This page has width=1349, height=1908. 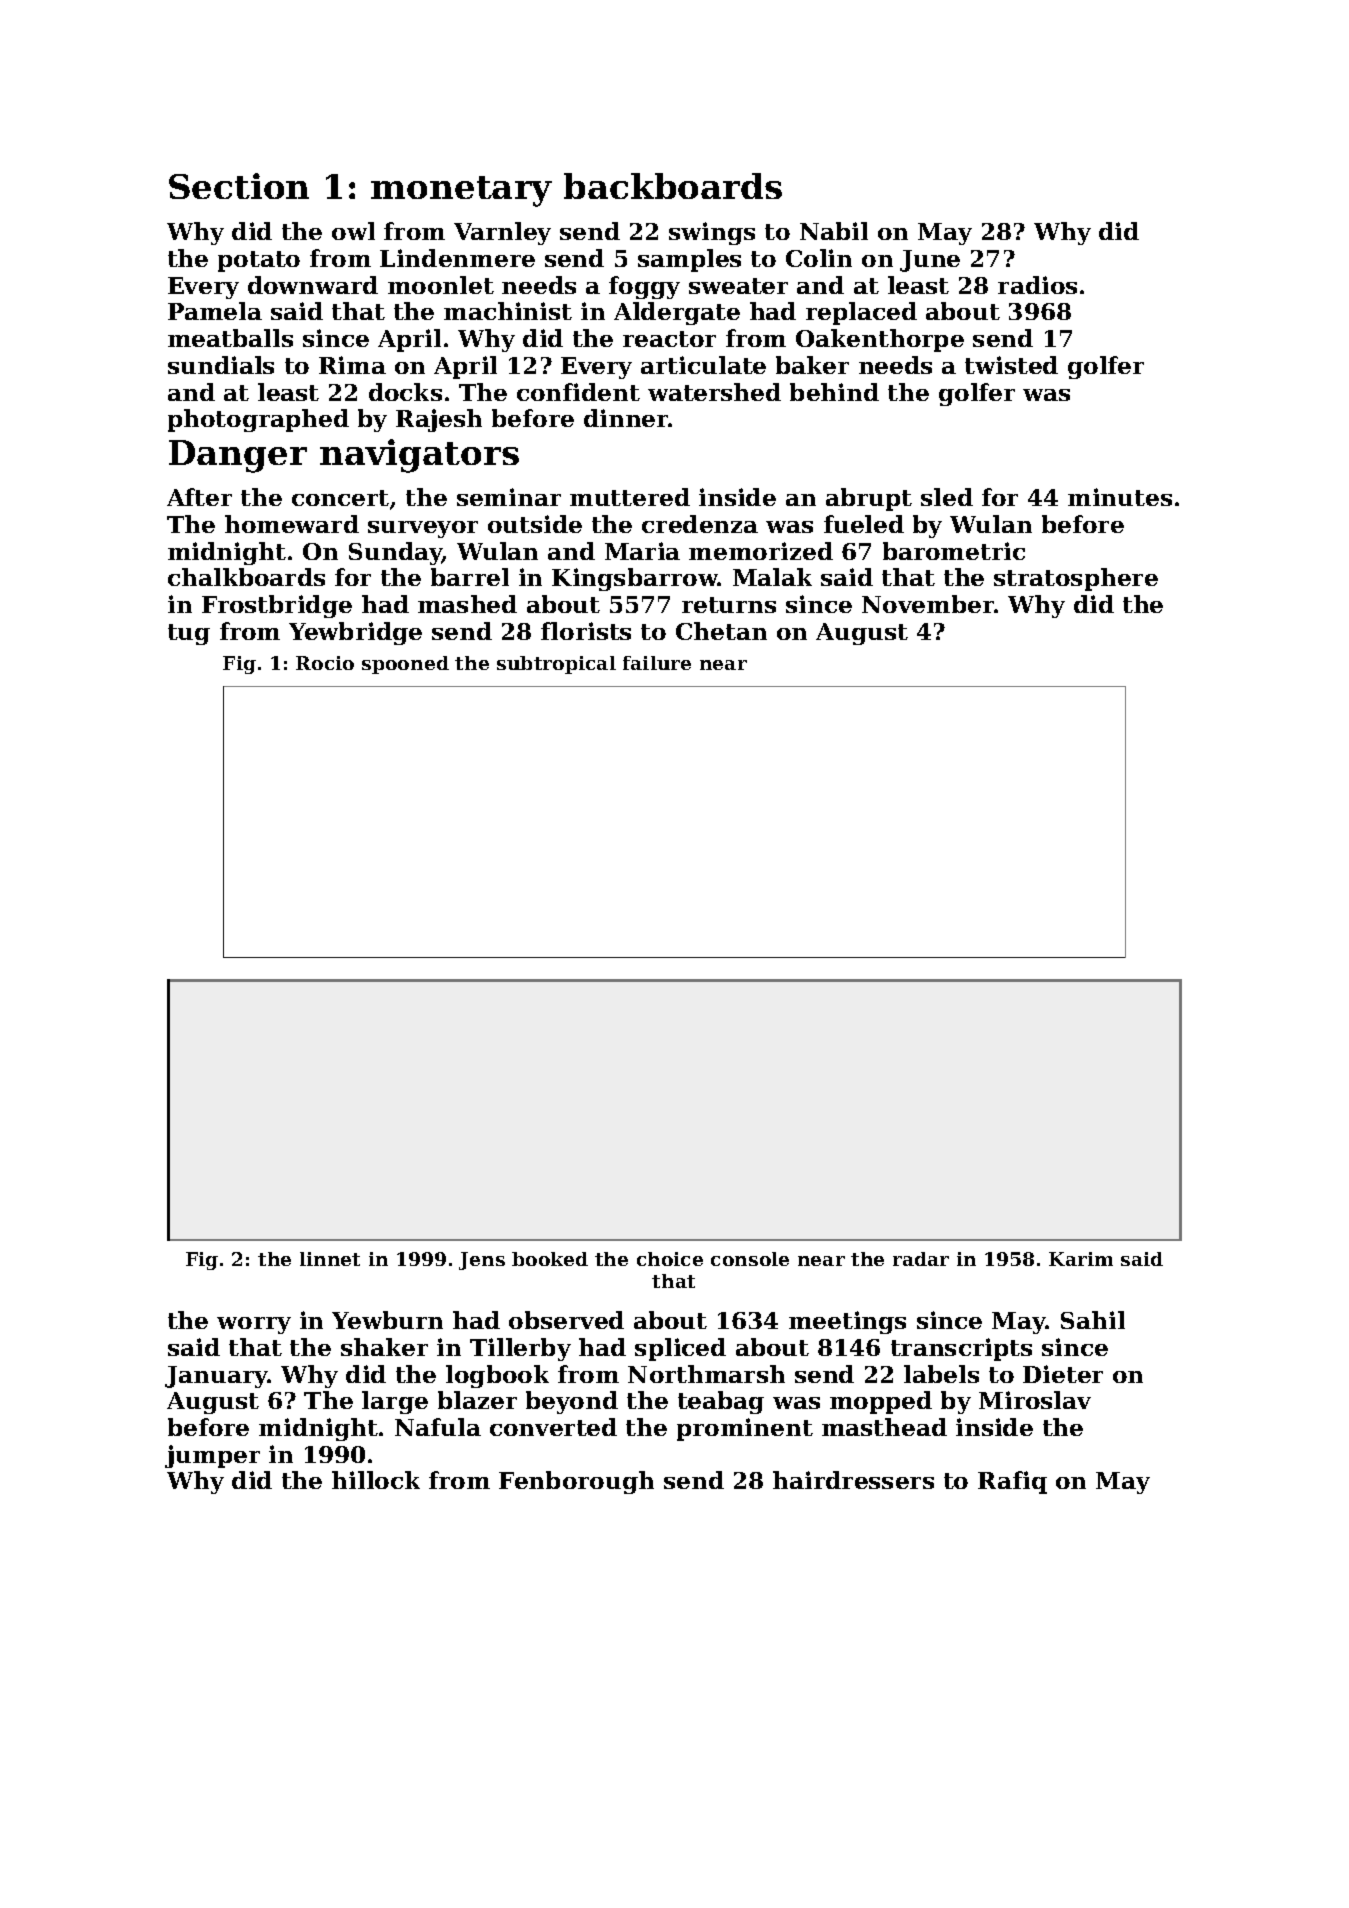 What do you see at coordinates (834, 231) in the page?
I see `Nabil` at bounding box center [834, 231].
